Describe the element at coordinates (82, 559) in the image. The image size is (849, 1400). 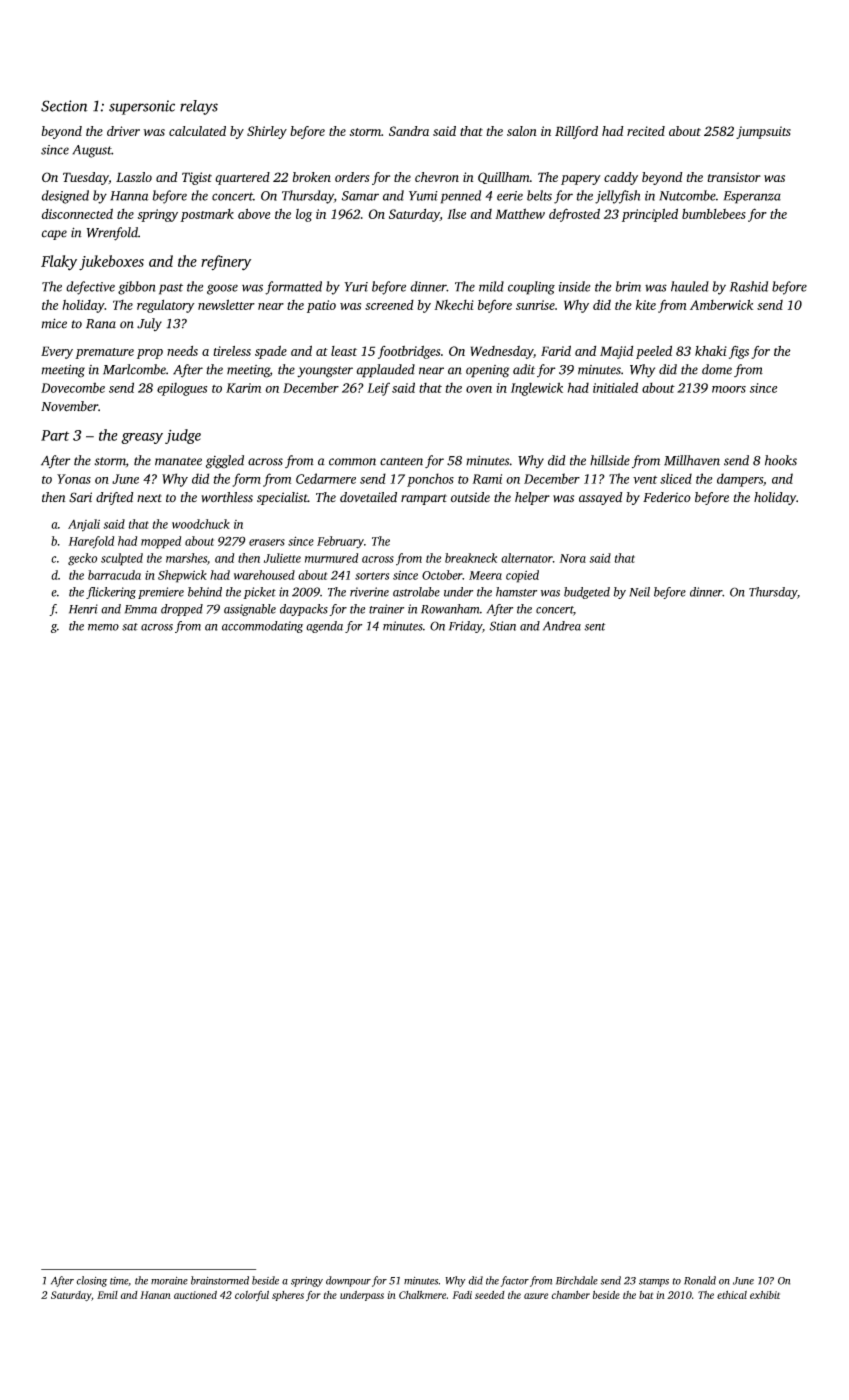
I see `gecko` at that location.
